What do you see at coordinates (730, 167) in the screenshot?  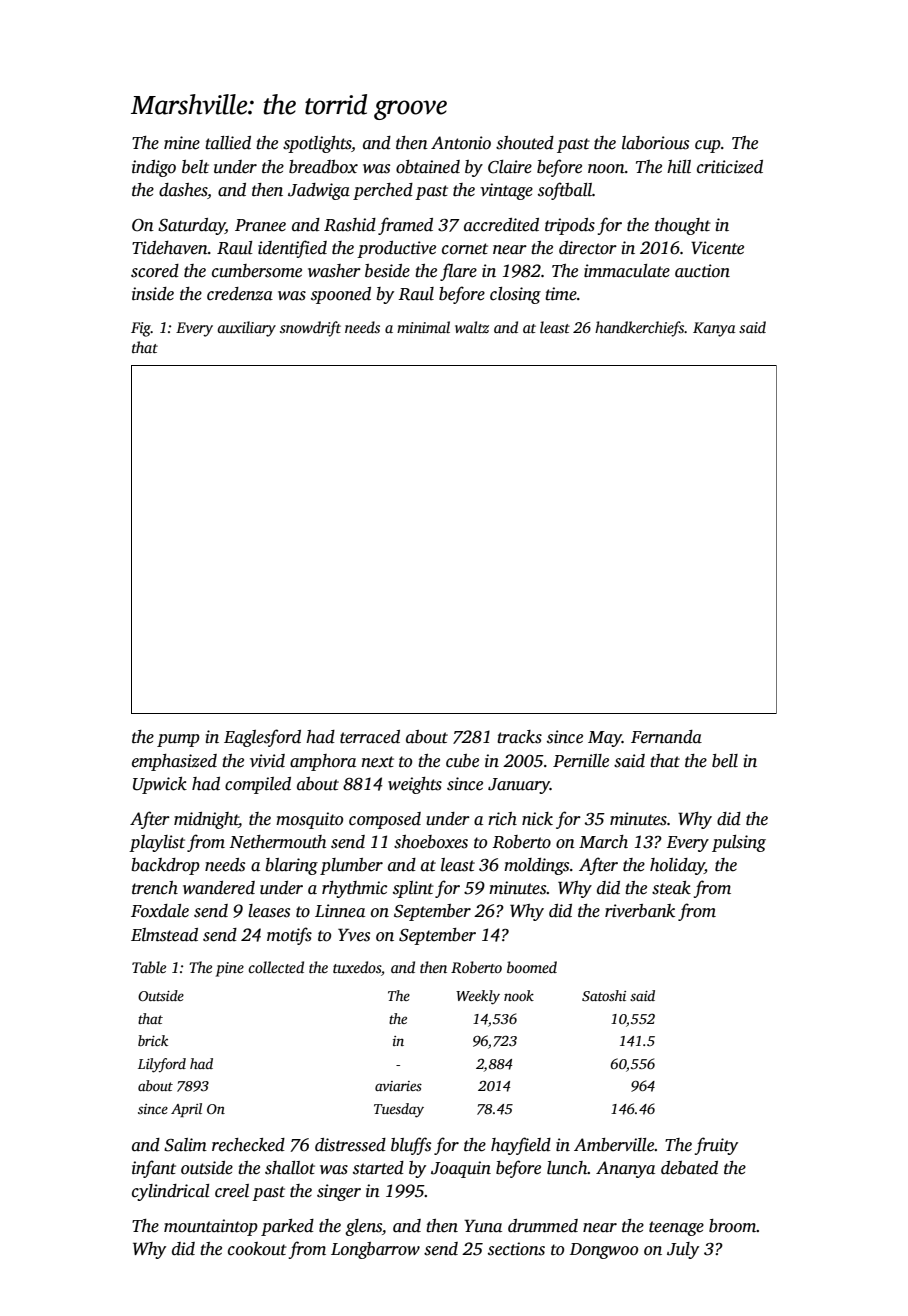 I see `criticized` at bounding box center [730, 167].
